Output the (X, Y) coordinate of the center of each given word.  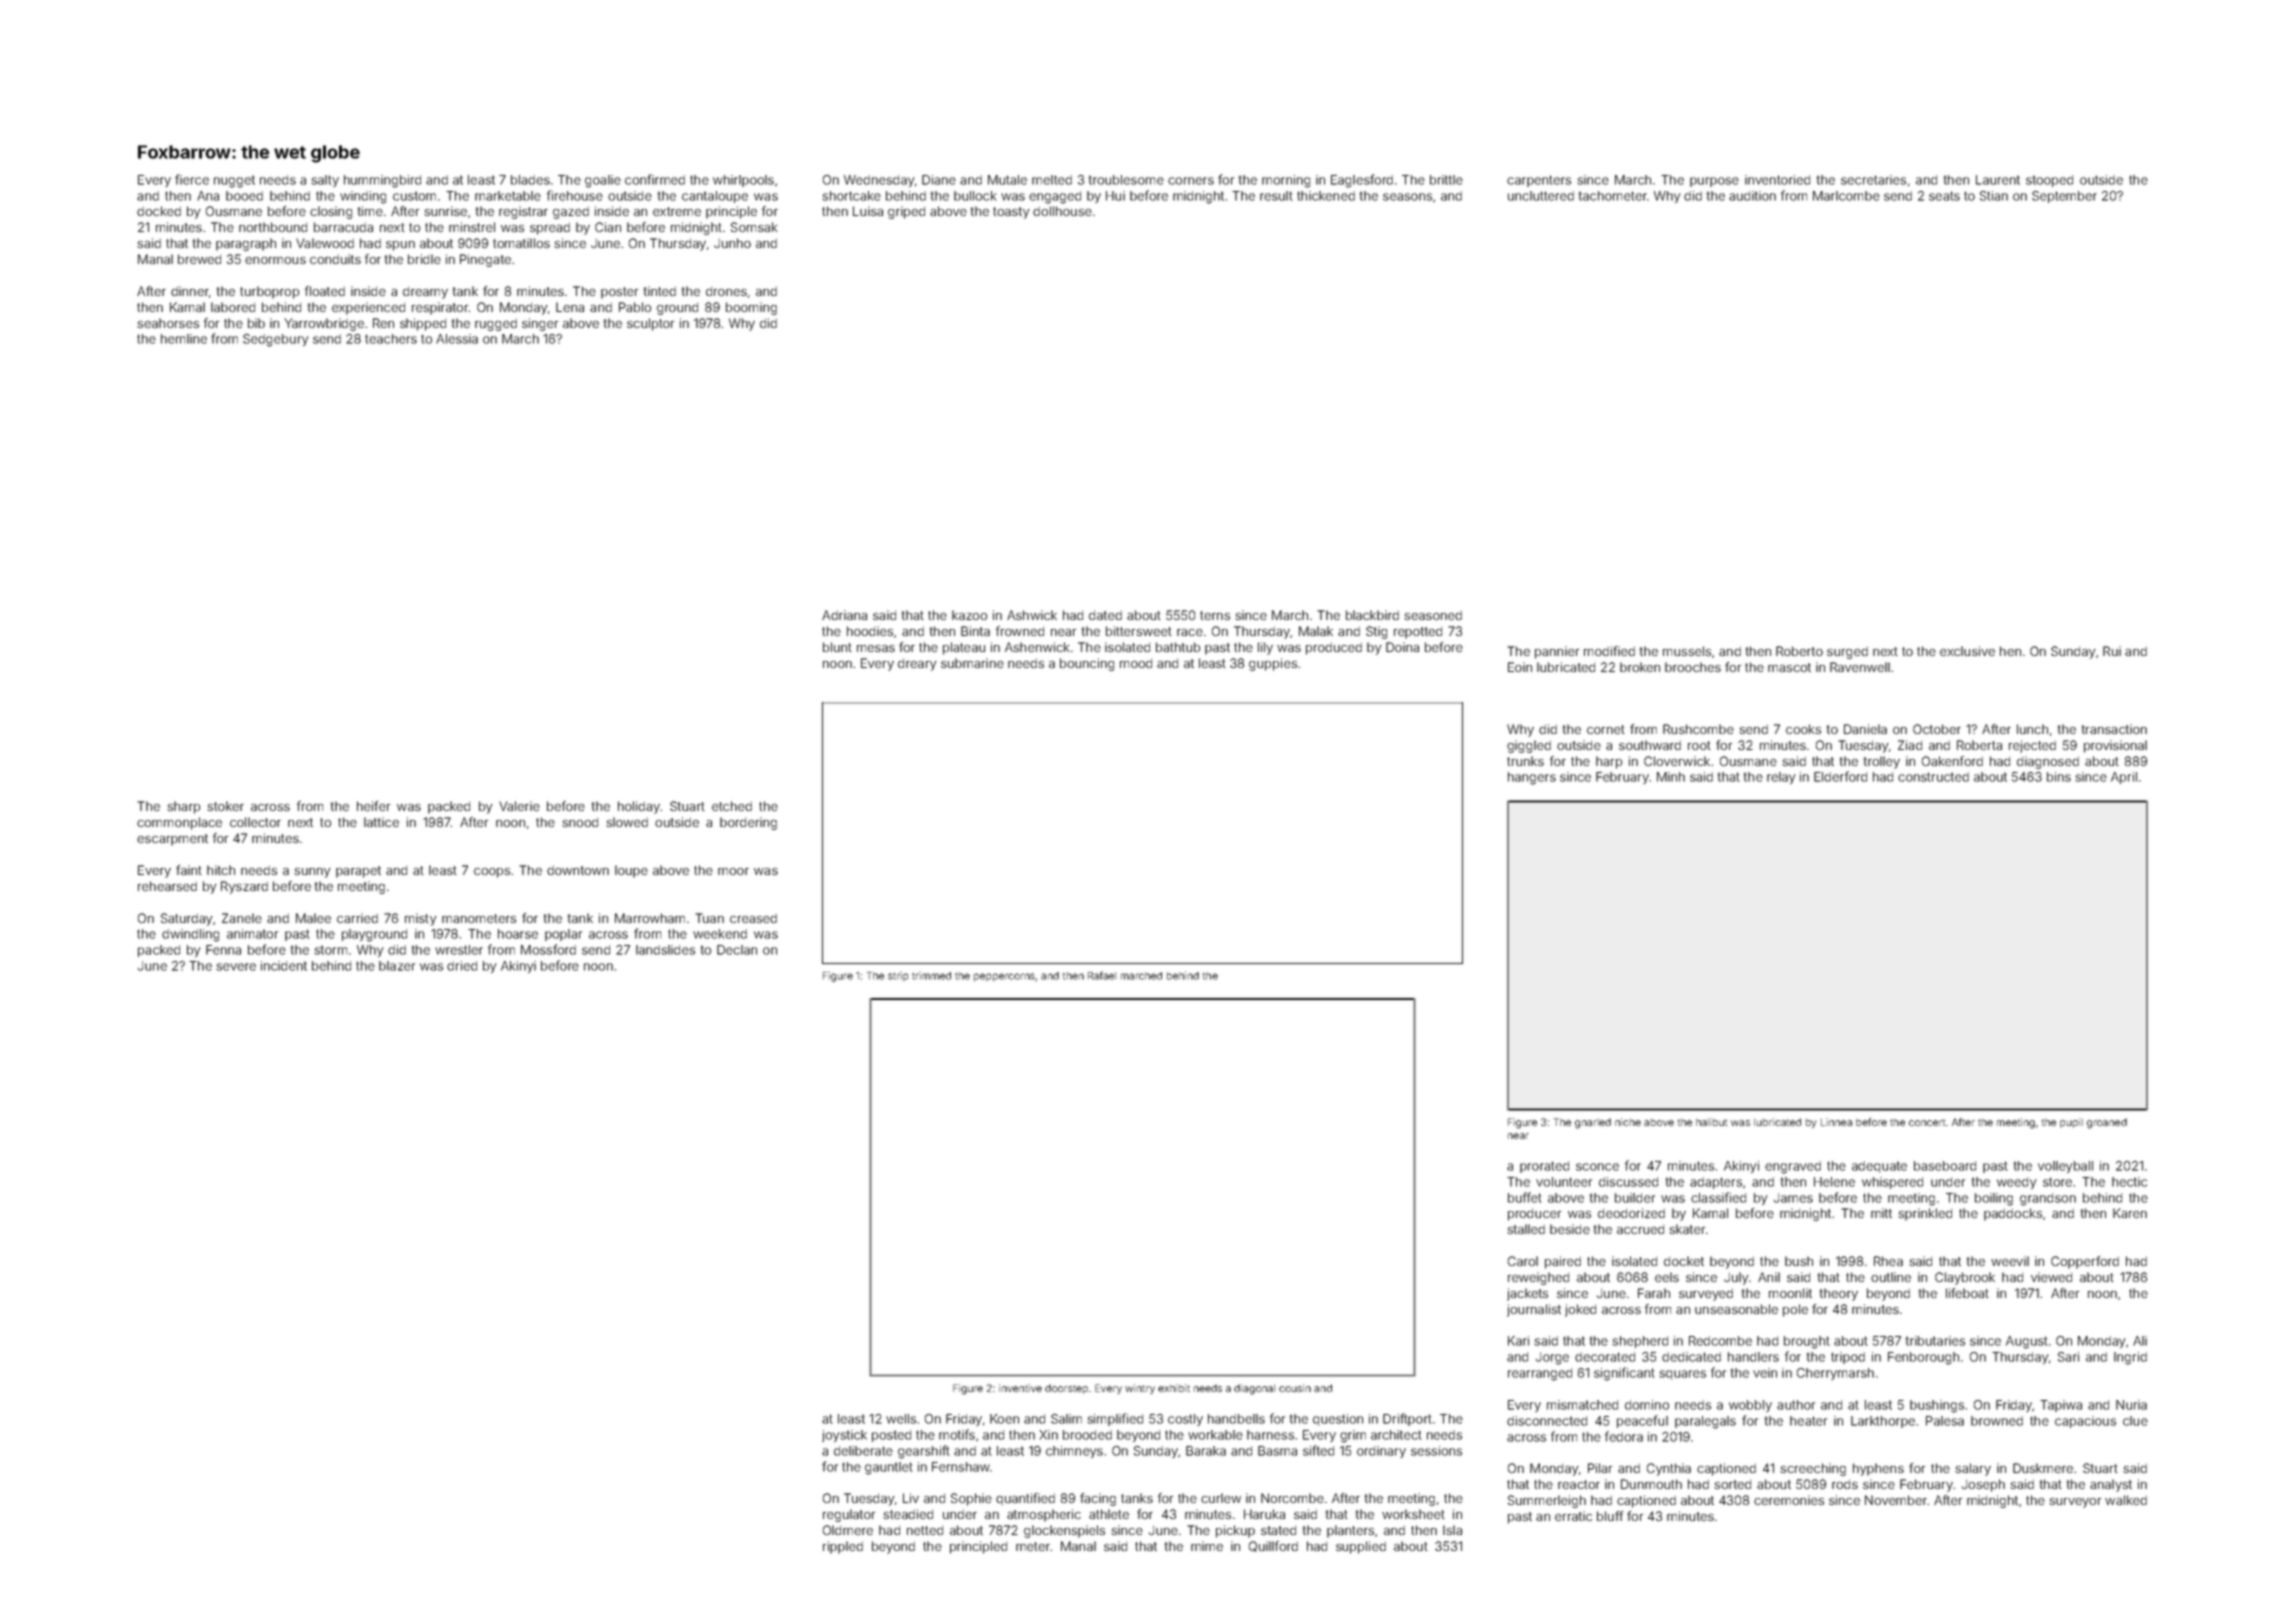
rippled (843, 1547)
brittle (1446, 180)
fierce (192, 179)
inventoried (1777, 180)
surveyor (2075, 1503)
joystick (844, 1436)
